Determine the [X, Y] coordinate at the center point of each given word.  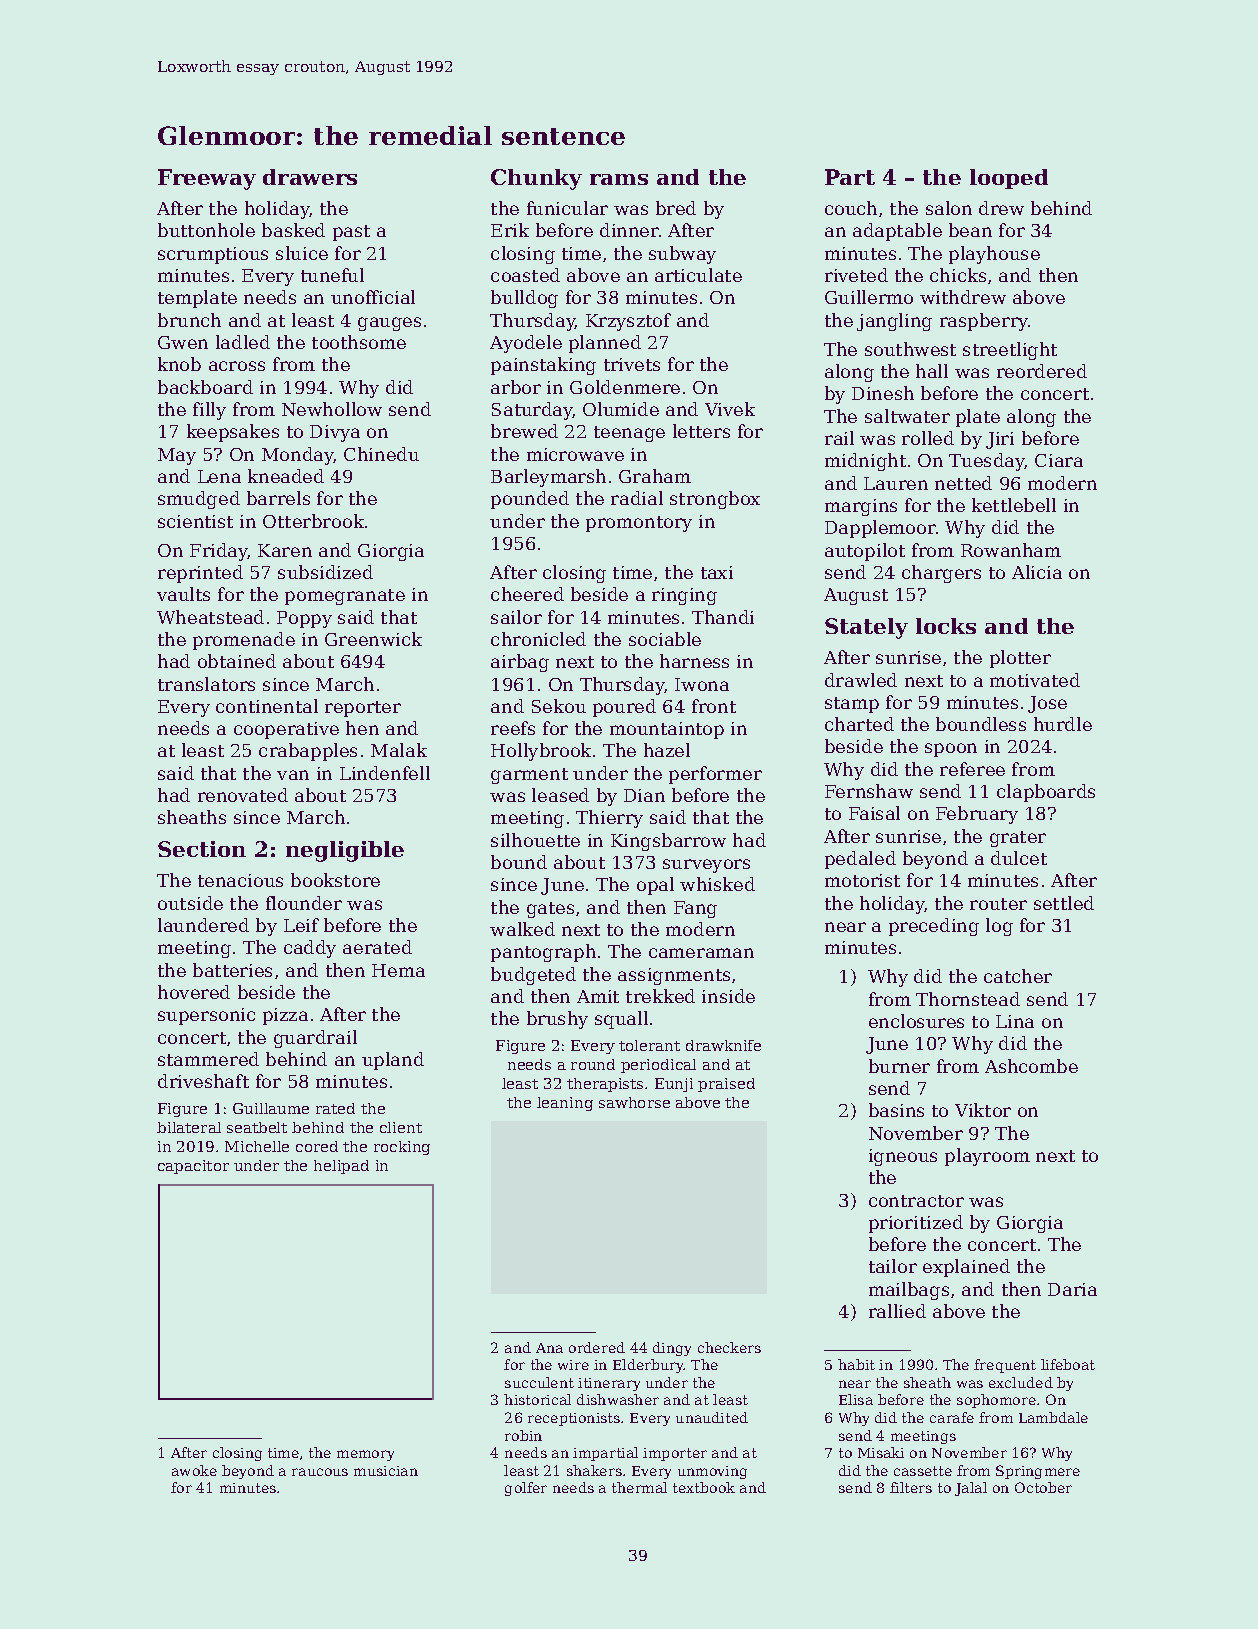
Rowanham [1011, 550]
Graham [655, 476]
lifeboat [1068, 1364]
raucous [320, 1472]
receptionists [574, 1419]
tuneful [332, 275]
